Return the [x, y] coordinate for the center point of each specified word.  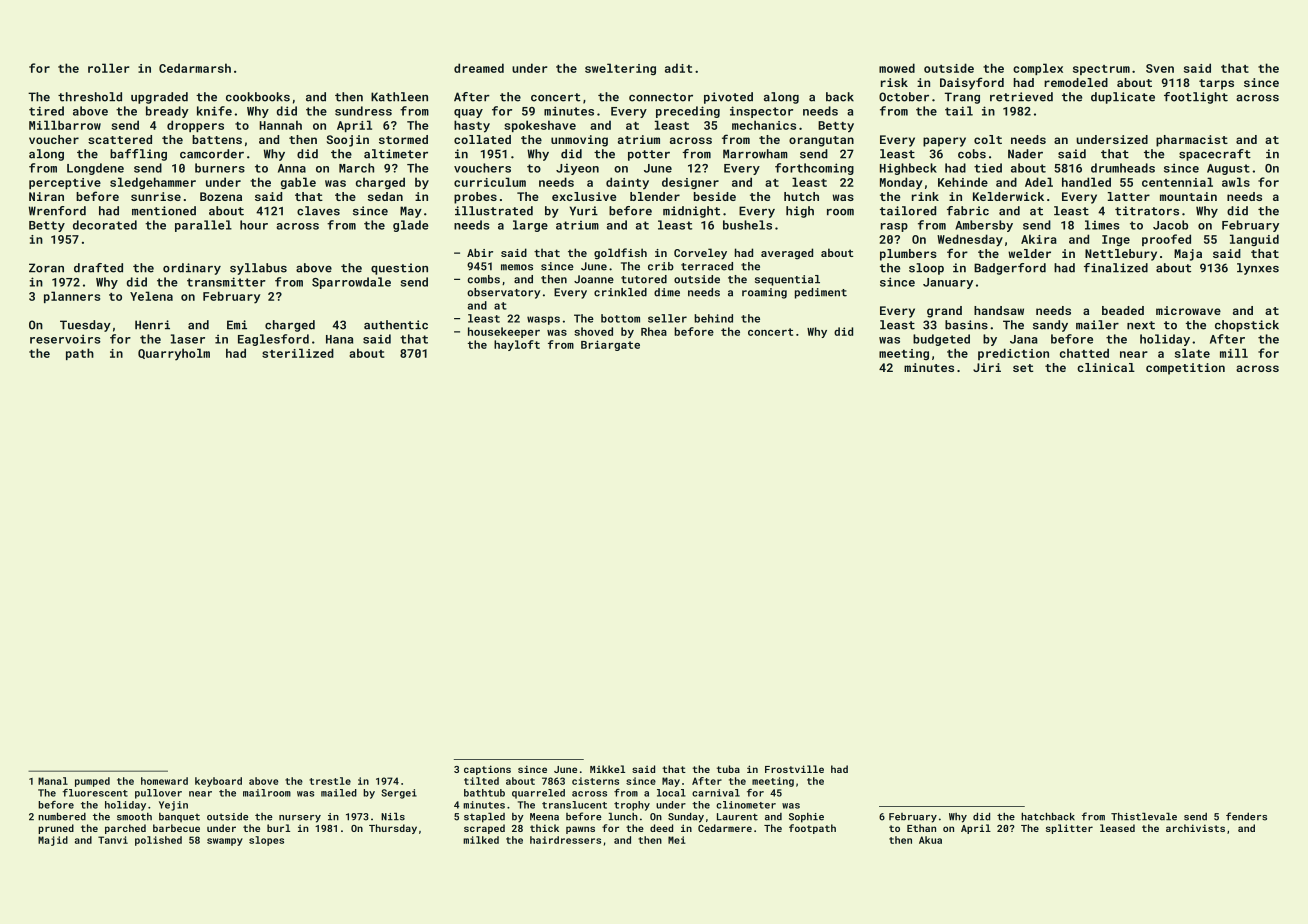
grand [944, 312]
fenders [1246, 816]
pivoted [728, 98]
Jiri [987, 367]
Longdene [95, 169]
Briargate [610, 345]
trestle [330, 781]
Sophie [806, 817]
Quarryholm [174, 354]
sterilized [298, 353]
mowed [897, 68]
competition [1185, 369]
